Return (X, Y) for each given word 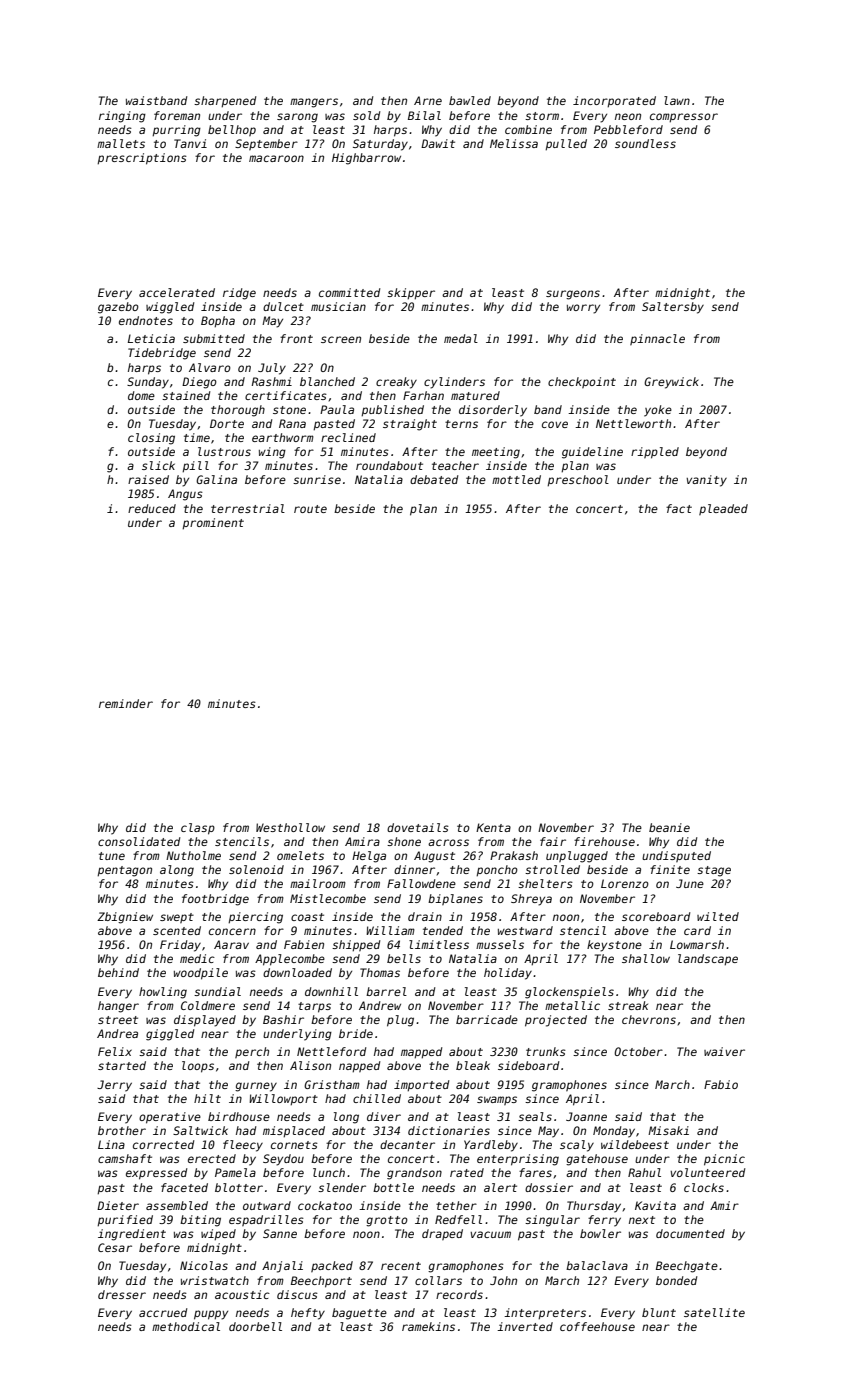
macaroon (276, 158)
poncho (497, 871)
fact (679, 508)
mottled (516, 479)
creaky (396, 383)
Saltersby (673, 308)
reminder (126, 703)
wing (272, 453)
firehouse (604, 841)
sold (366, 115)
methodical (186, 1326)
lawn (677, 100)
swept (177, 918)
